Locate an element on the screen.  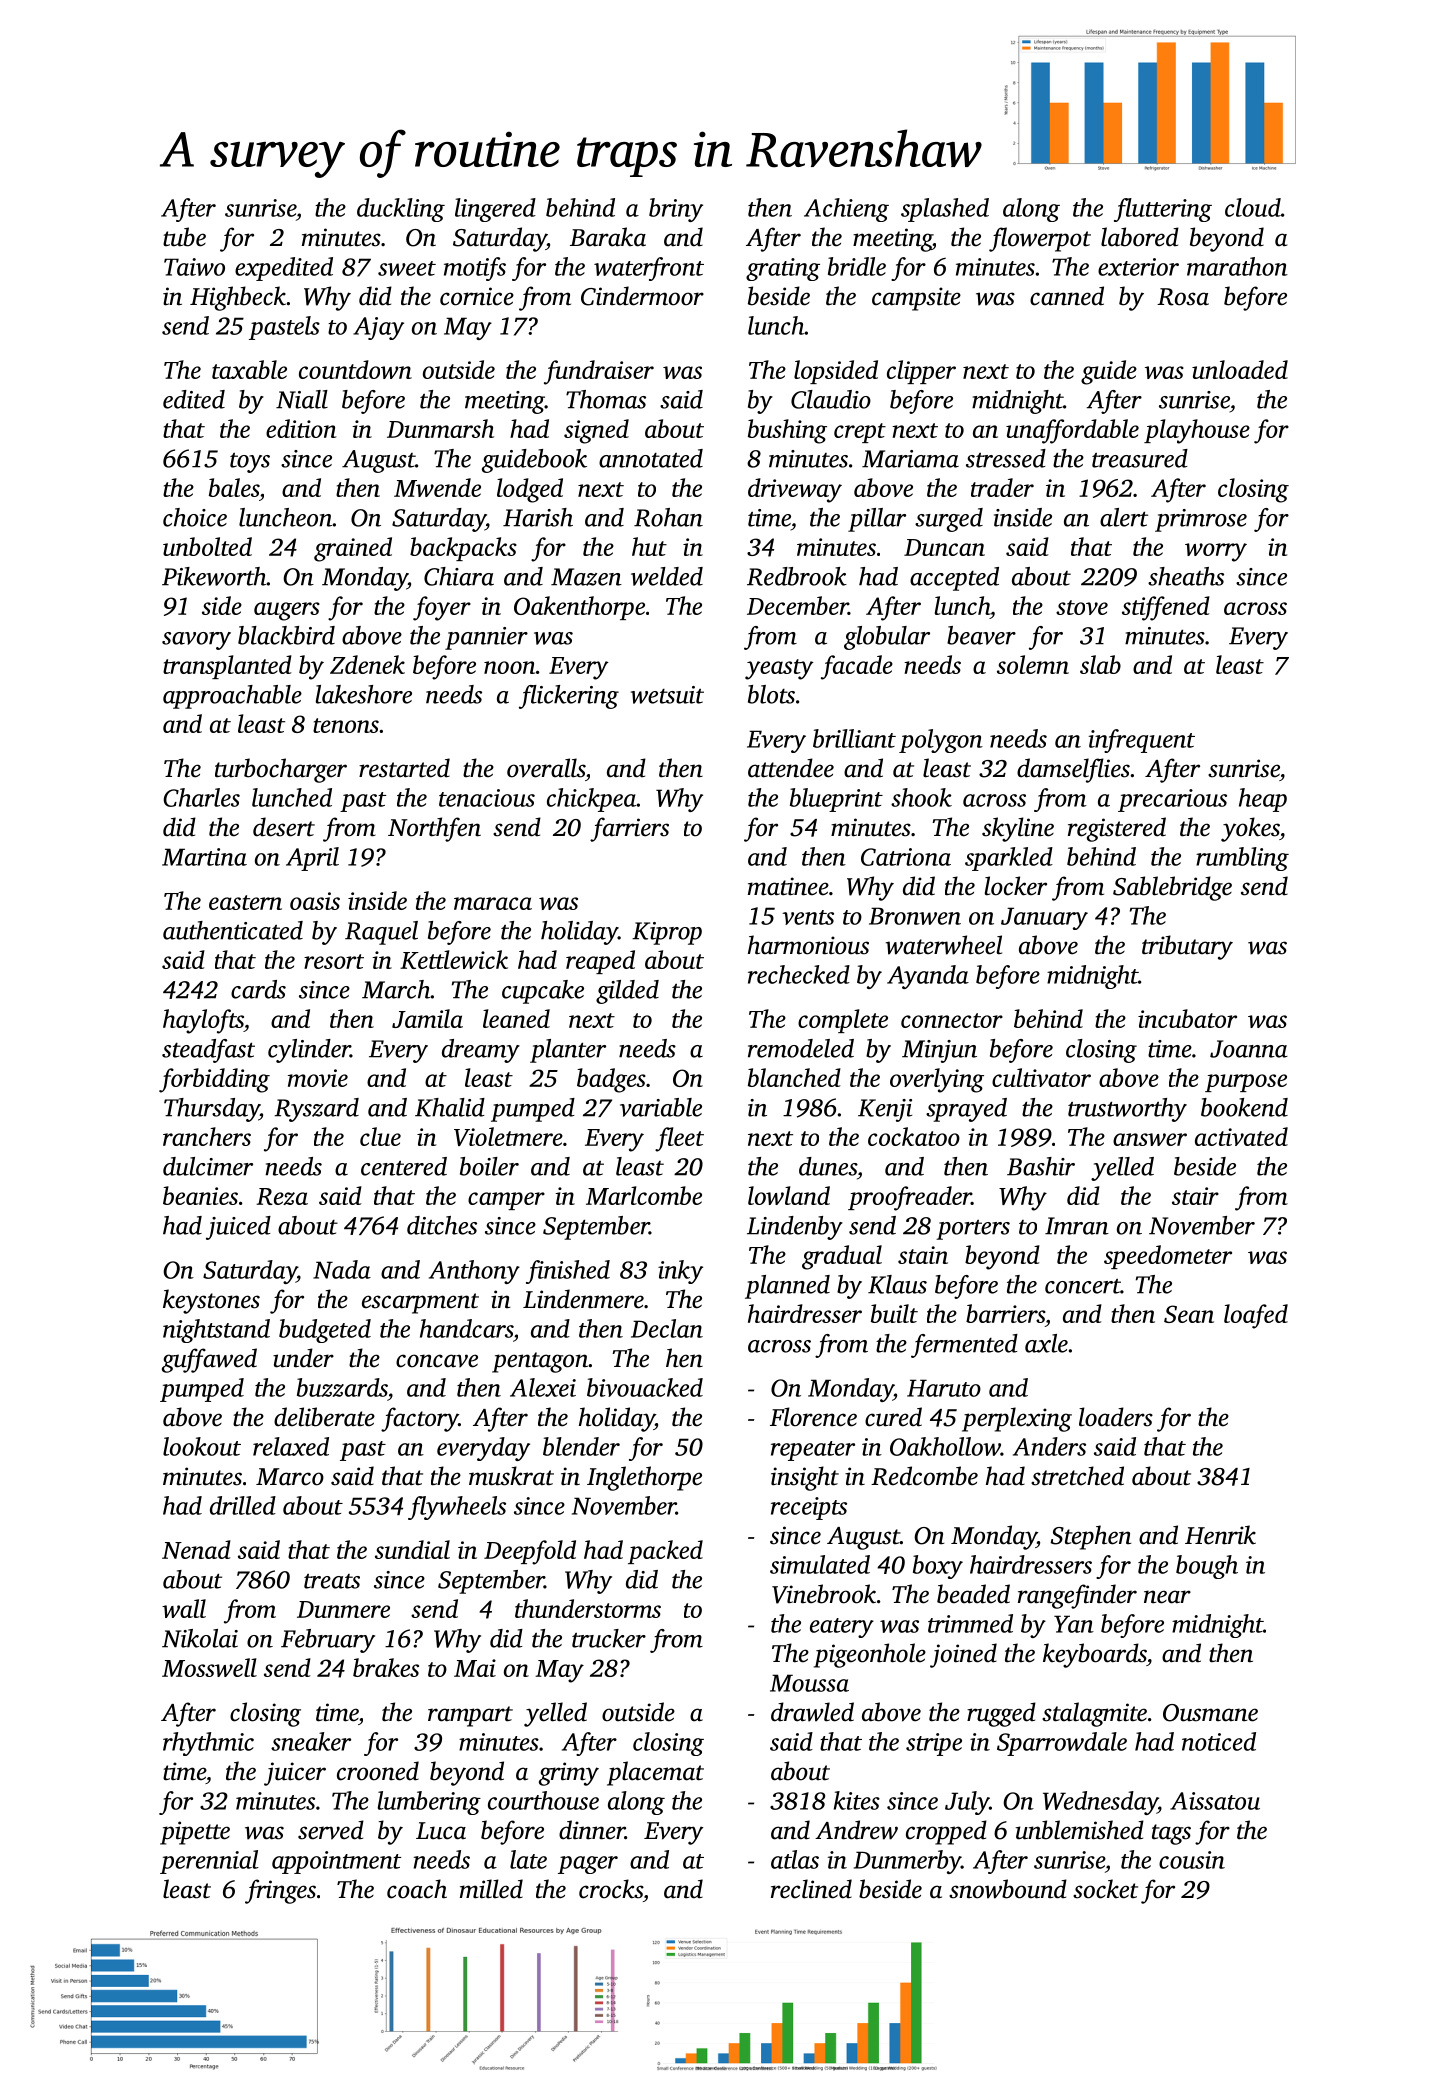
loafed is located at coordinates (1256, 1316).
